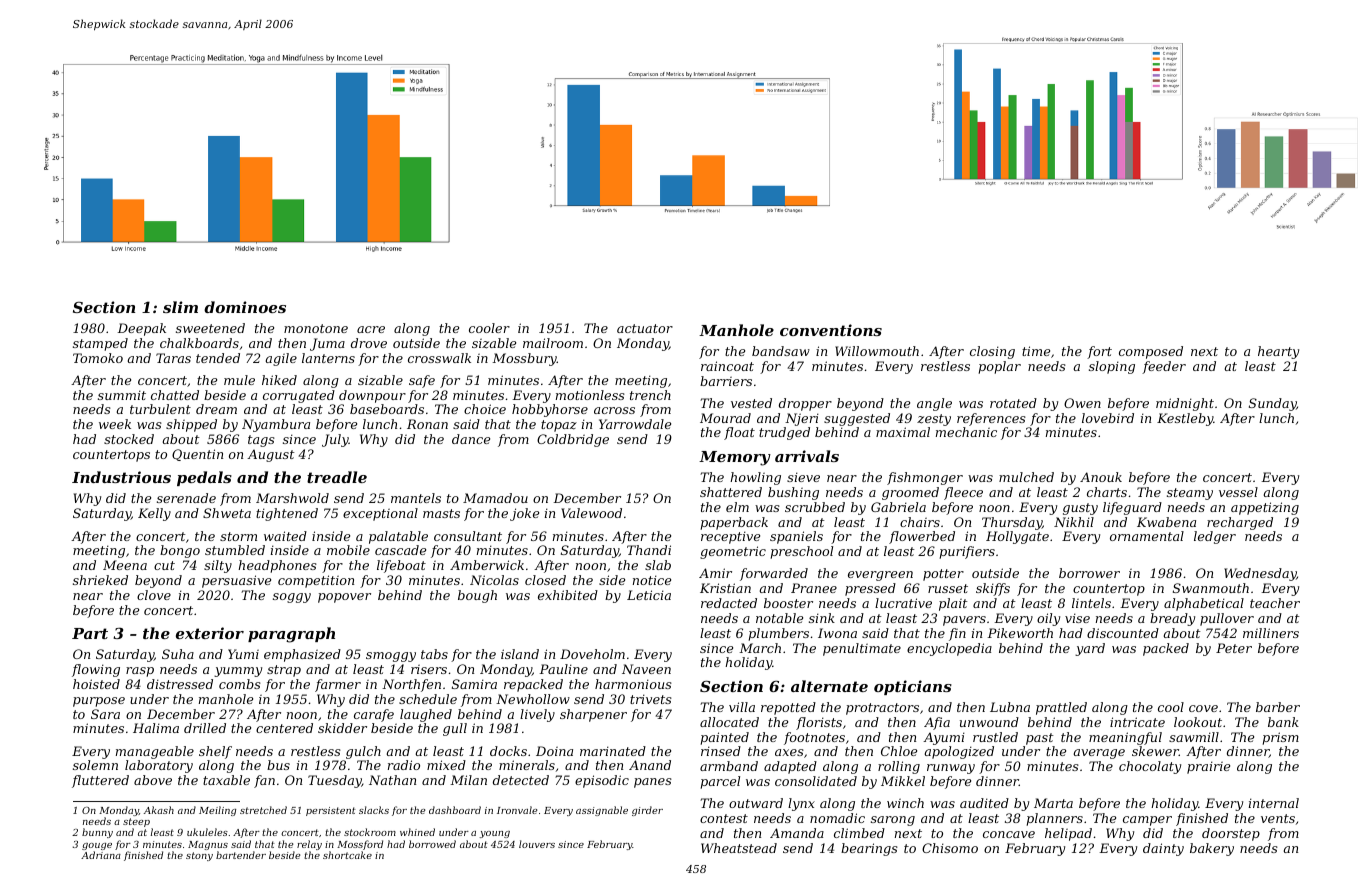 This page has width=1372, height=887. What do you see at coordinates (245, 307) in the page?
I see `dominoes` at bounding box center [245, 307].
